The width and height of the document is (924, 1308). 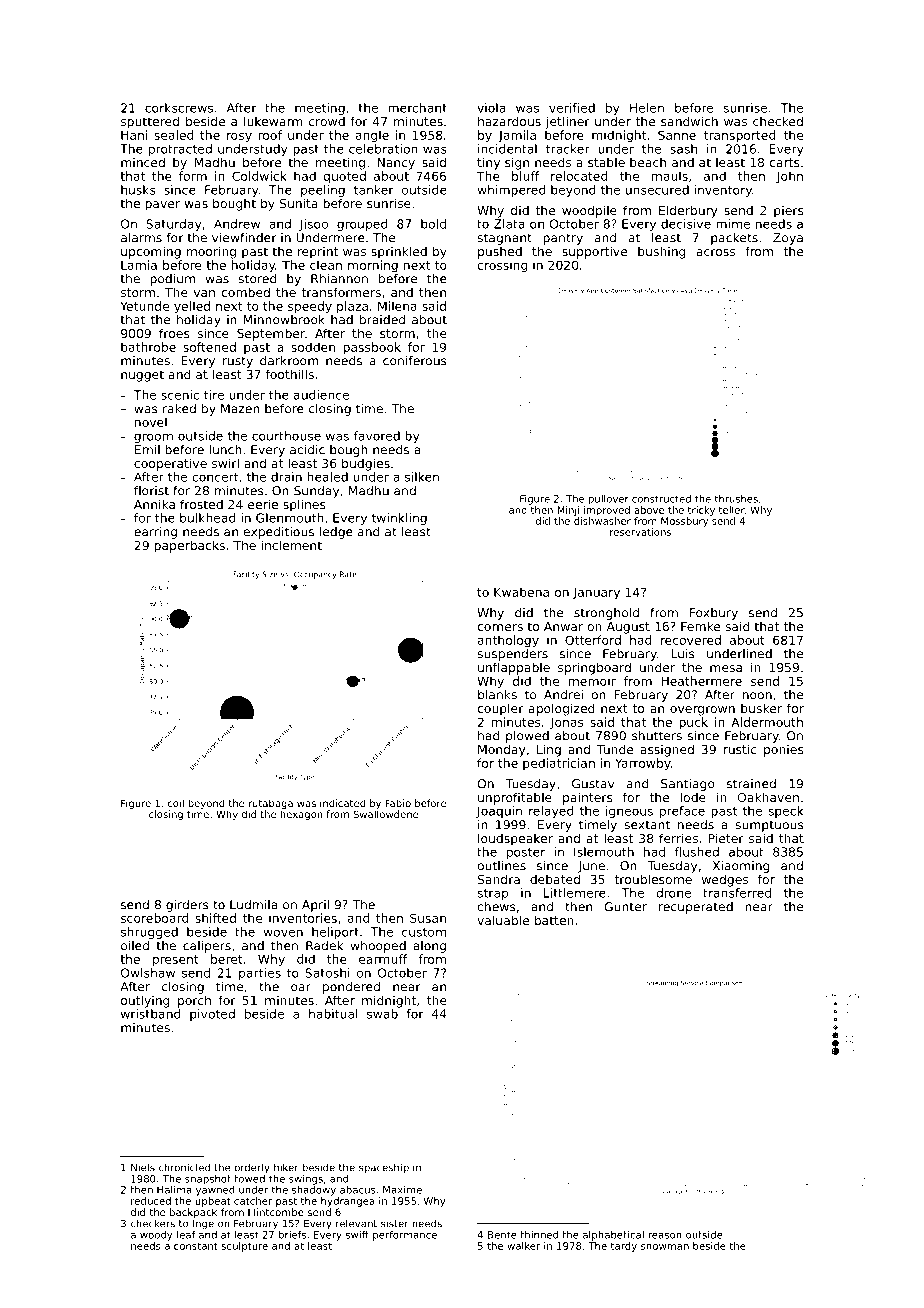 I want to click on whimpered, so click(x=511, y=191).
